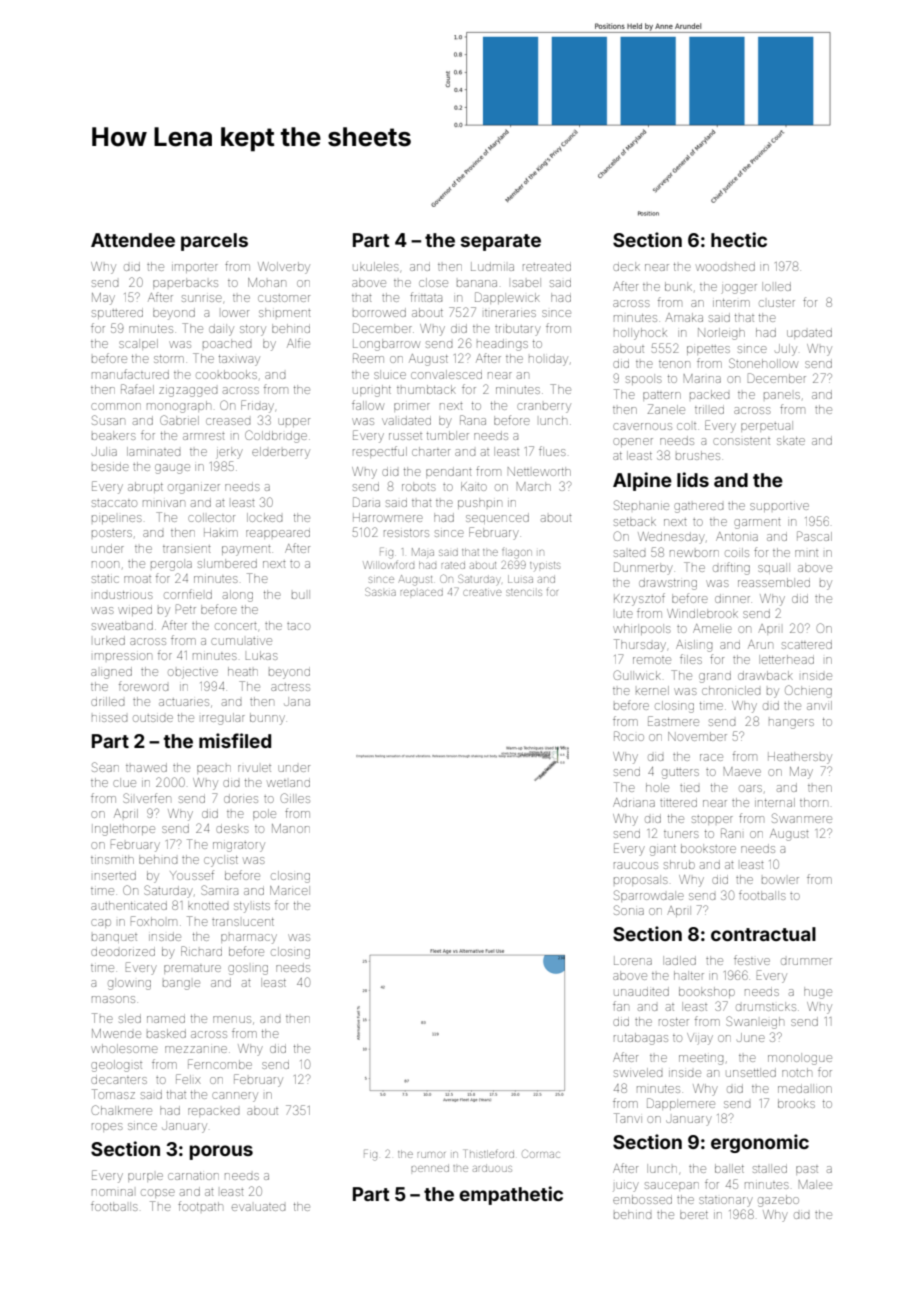  I want to click on Attendee, so click(133, 240).
